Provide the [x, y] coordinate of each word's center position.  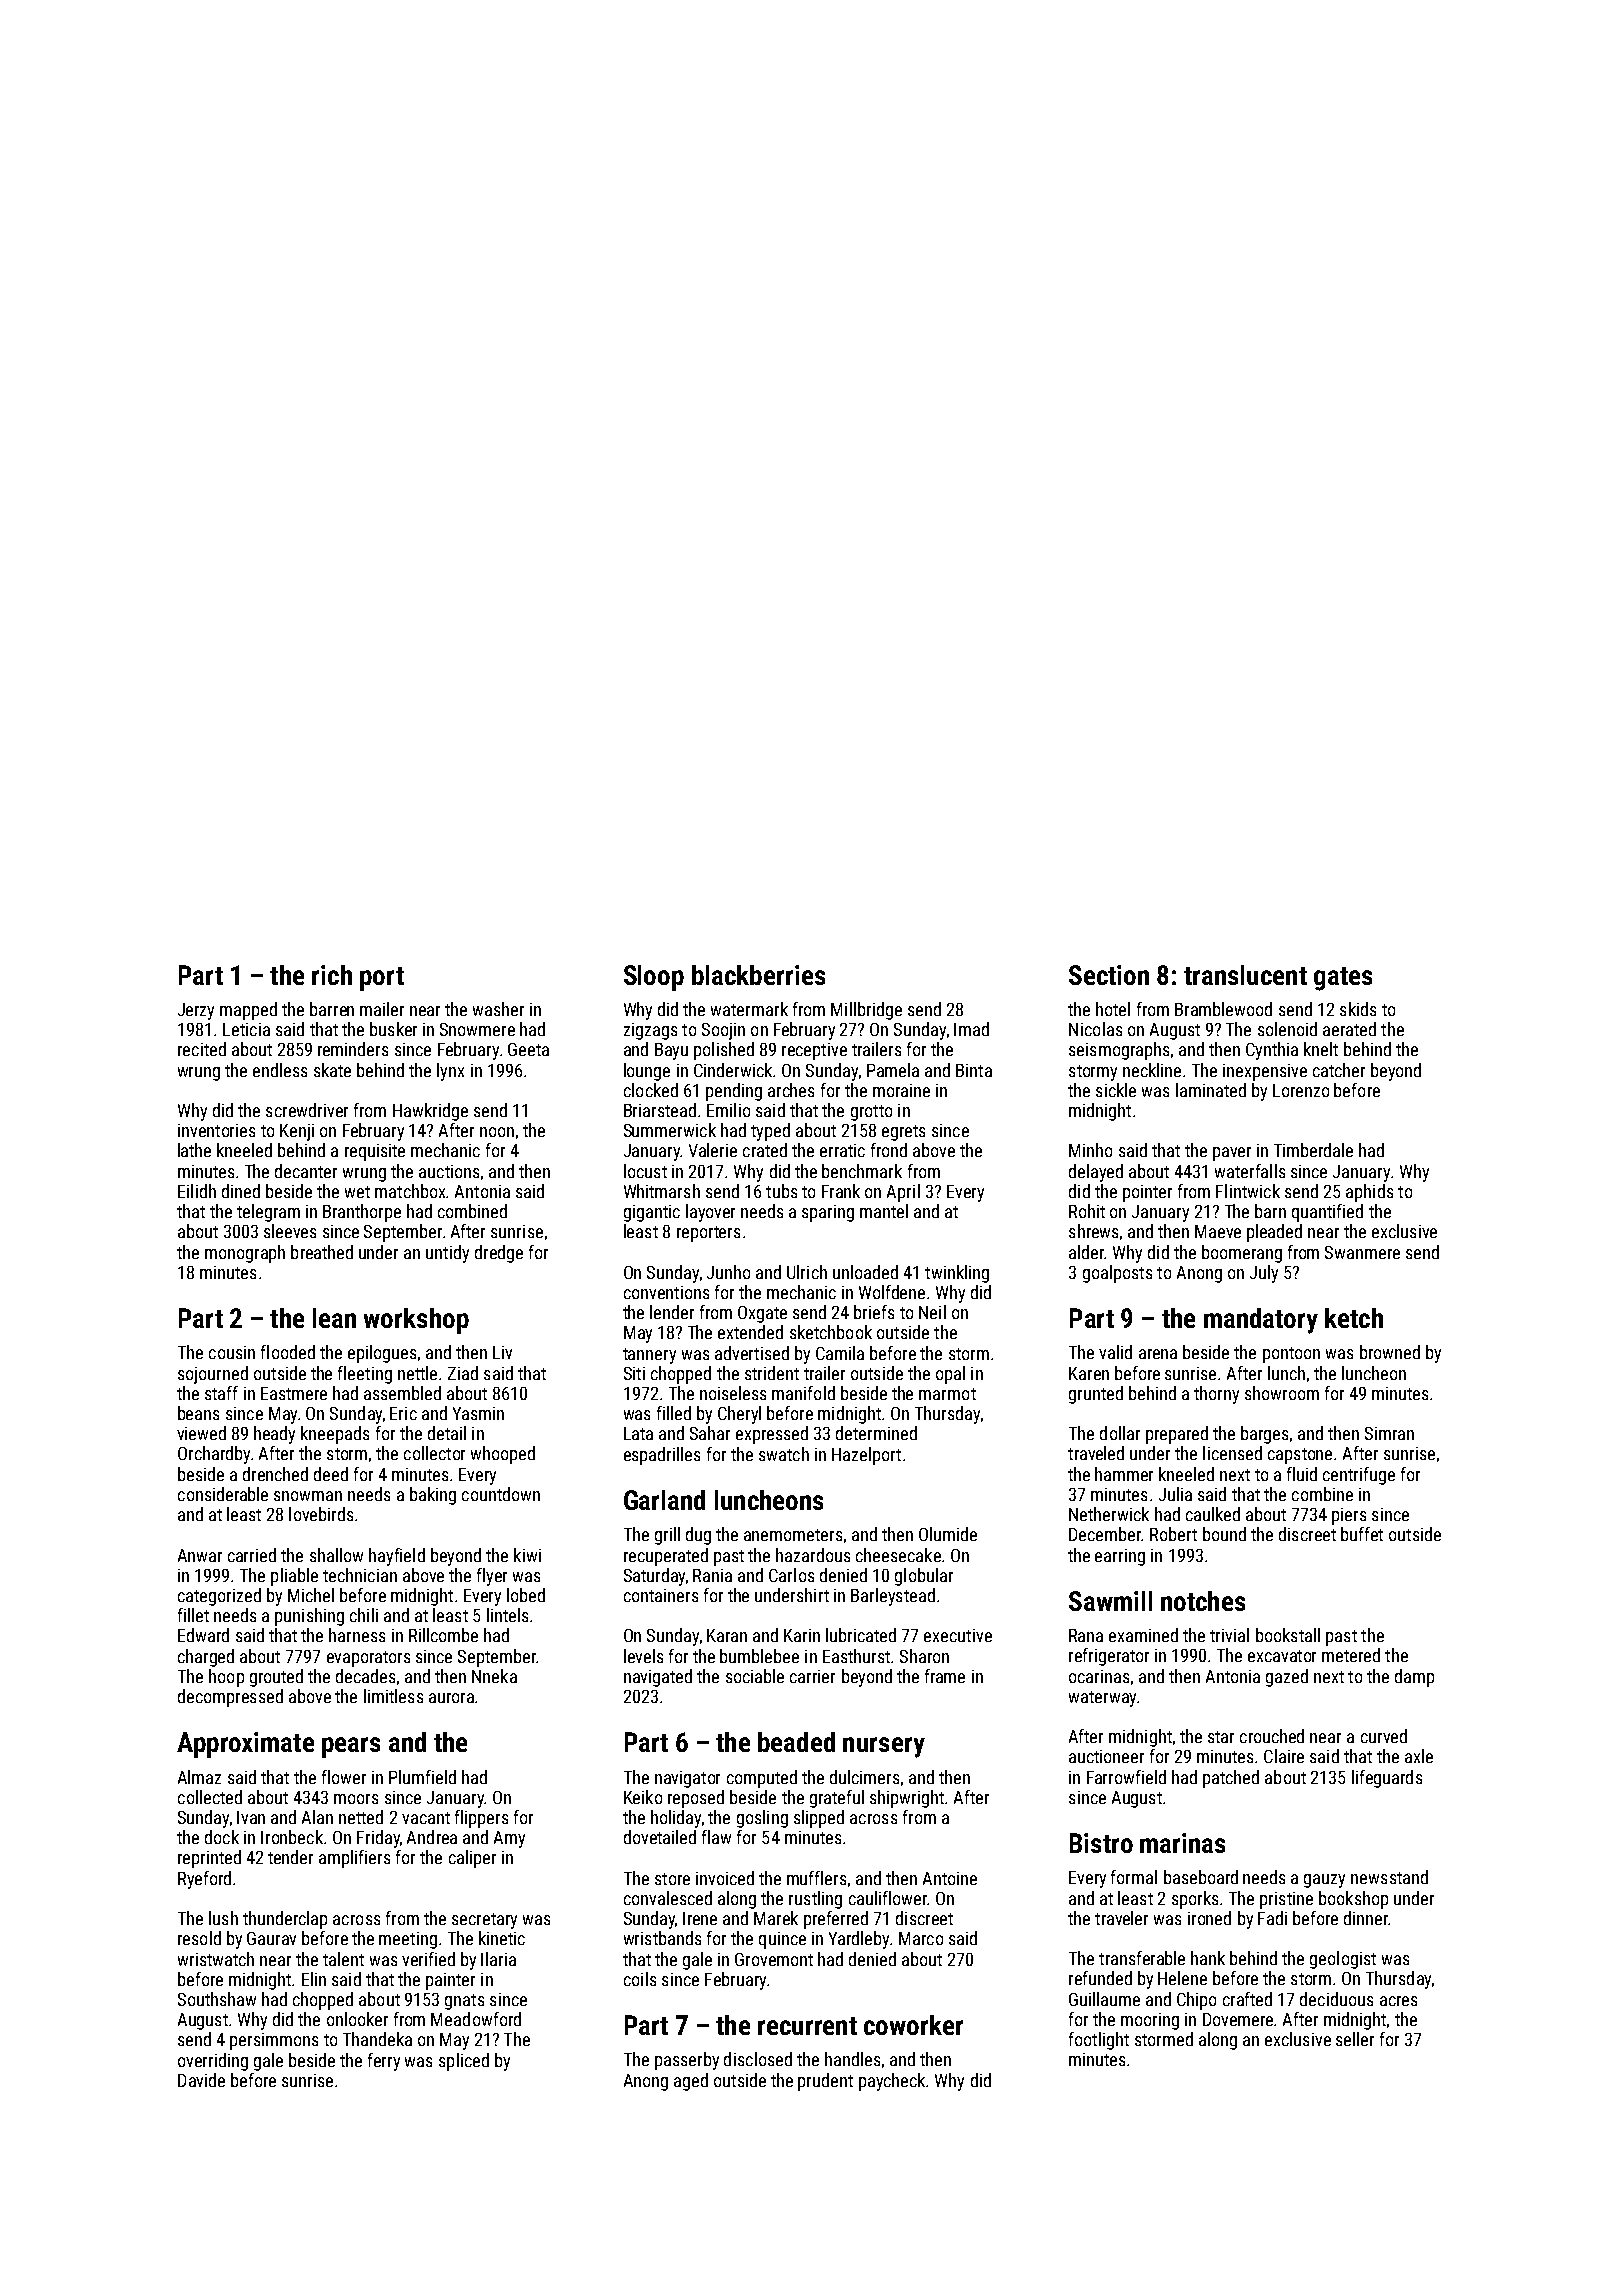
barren [332, 1009]
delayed [1096, 1173]
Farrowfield [1126, 1777]
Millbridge [866, 1011]
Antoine [950, 1878]
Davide [201, 2080]
